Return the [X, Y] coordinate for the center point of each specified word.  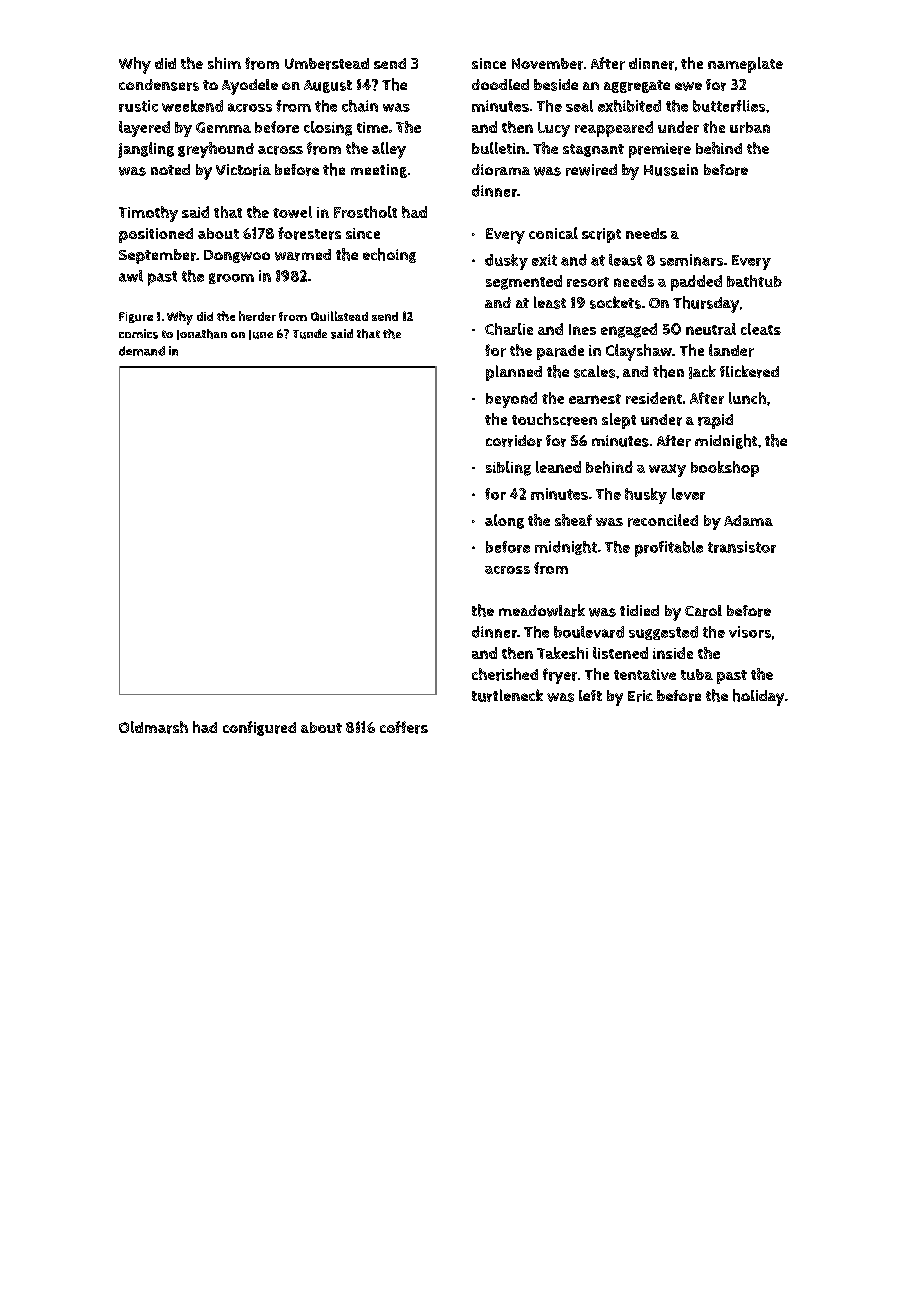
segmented [524, 282]
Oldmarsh [153, 727]
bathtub [754, 281]
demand [142, 351]
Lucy [554, 129]
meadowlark [542, 610]
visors [750, 632]
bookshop [725, 469]
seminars [691, 260]
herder [257, 316]
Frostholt [365, 212]
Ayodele [250, 87]
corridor [514, 441]
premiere [660, 150]
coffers [404, 727]
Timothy [148, 214]
